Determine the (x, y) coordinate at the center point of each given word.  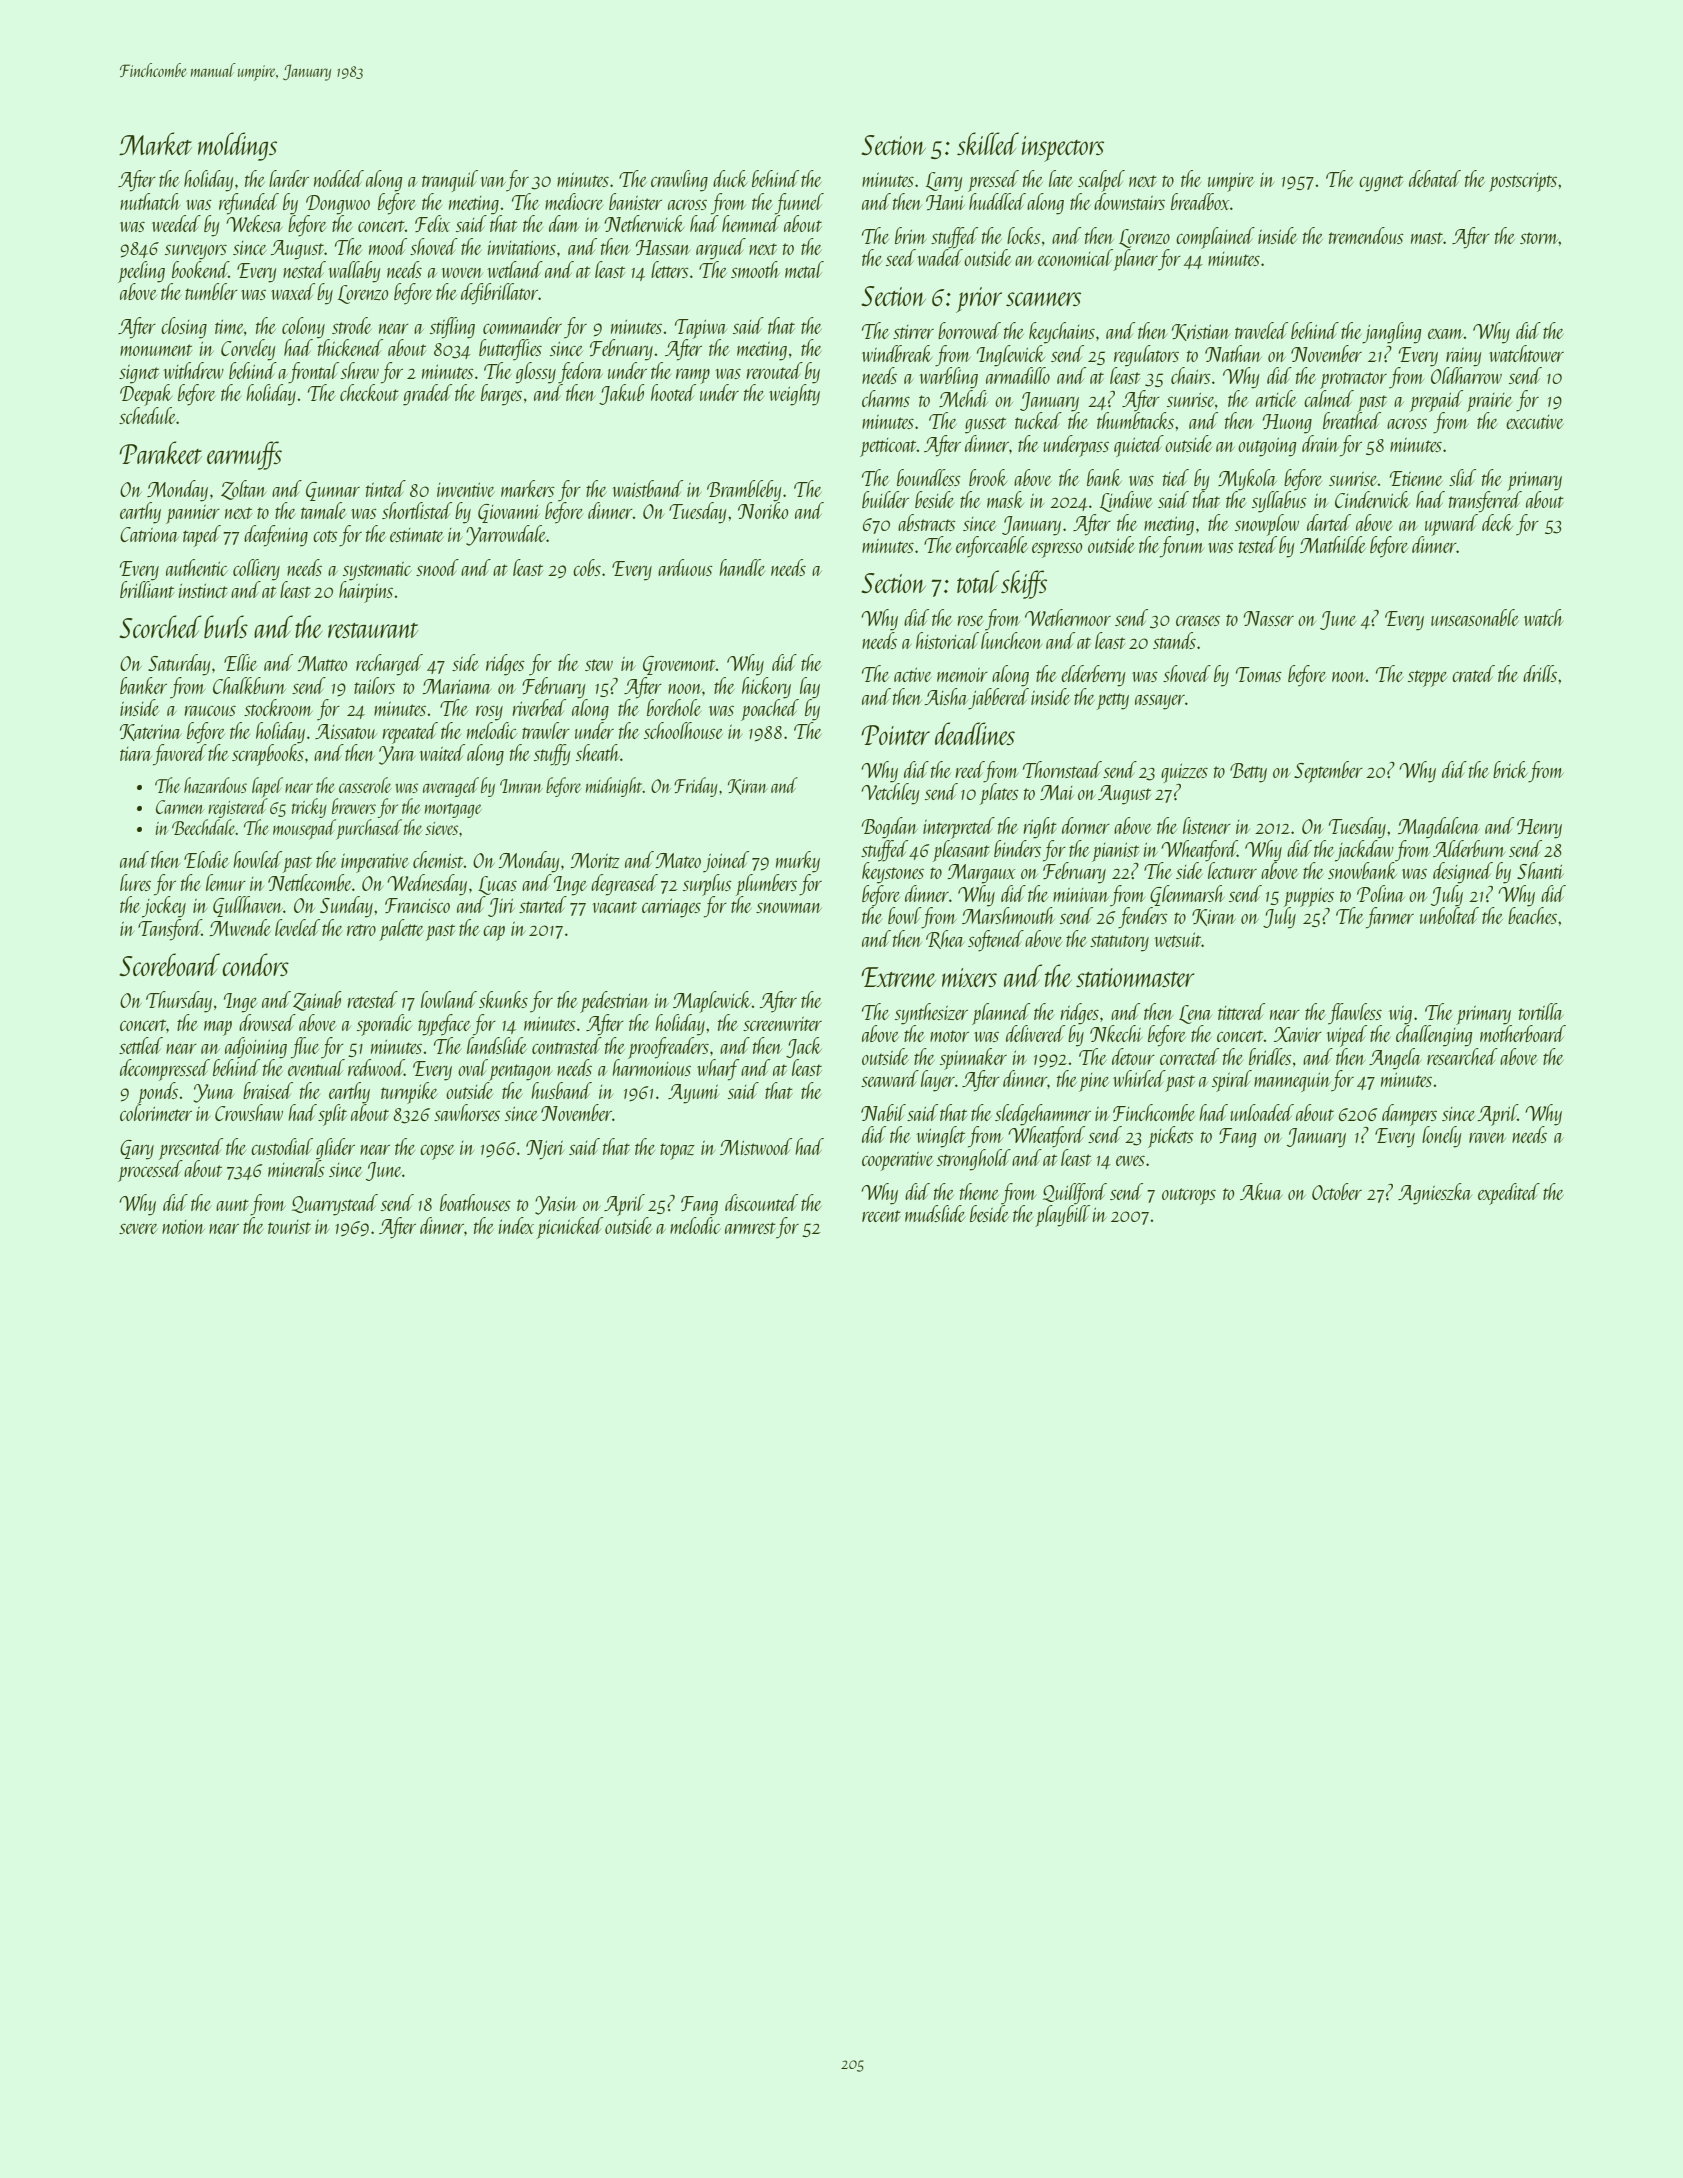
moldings (237, 146)
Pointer (895, 735)
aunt (232, 1205)
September (1328, 772)
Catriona (149, 534)
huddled (997, 201)
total (978, 581)
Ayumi (693, 1094)
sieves (441, 828)
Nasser (1268, 618)
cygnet (1381, 183)
